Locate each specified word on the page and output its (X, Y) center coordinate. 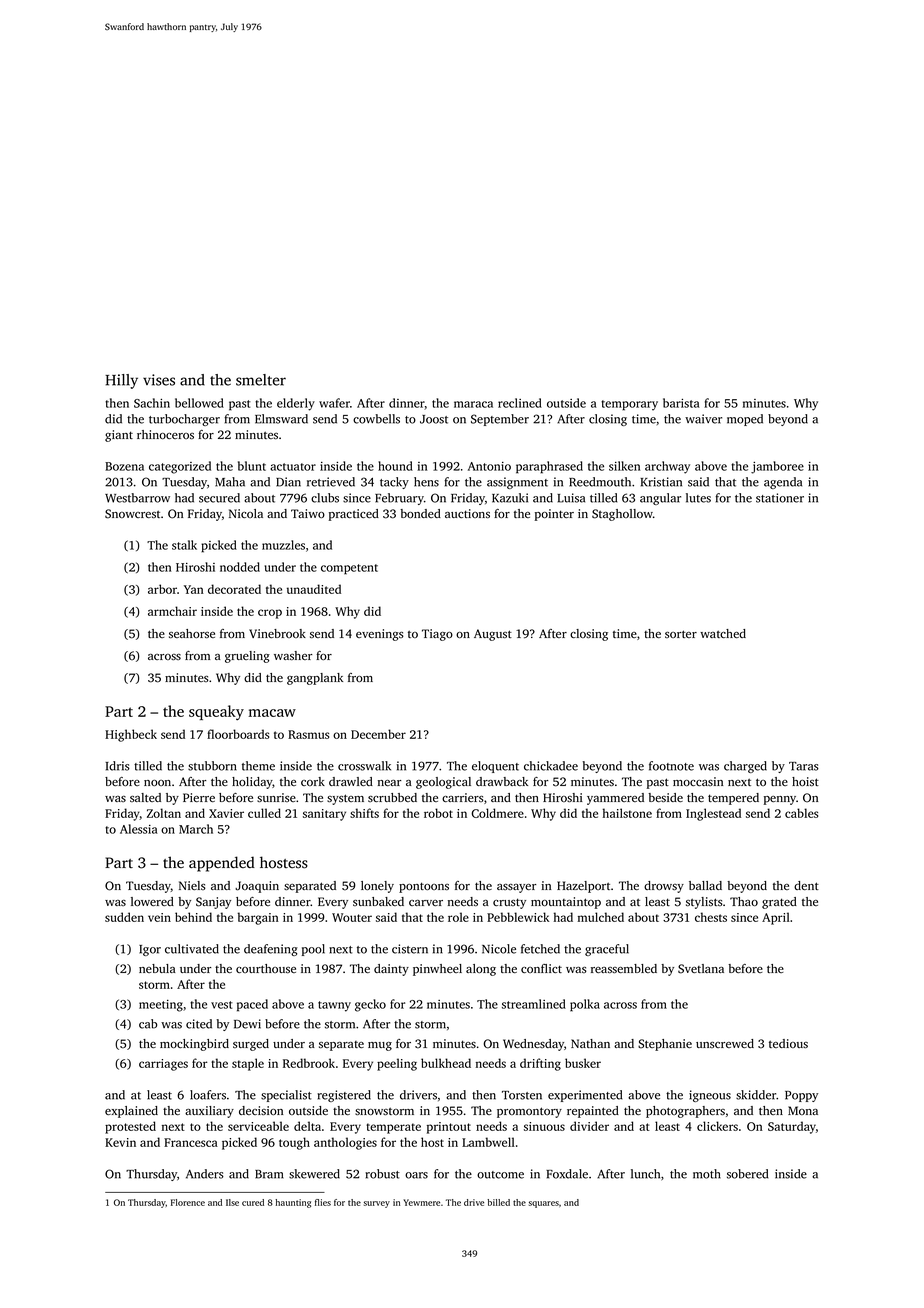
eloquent (495, 767)
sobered (747, 1174)
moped (745, 420)
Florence (188, 1202)
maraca (473, 404)
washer (293, 655)
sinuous (544, 1126)
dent (806, 885)
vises (159, 380)
